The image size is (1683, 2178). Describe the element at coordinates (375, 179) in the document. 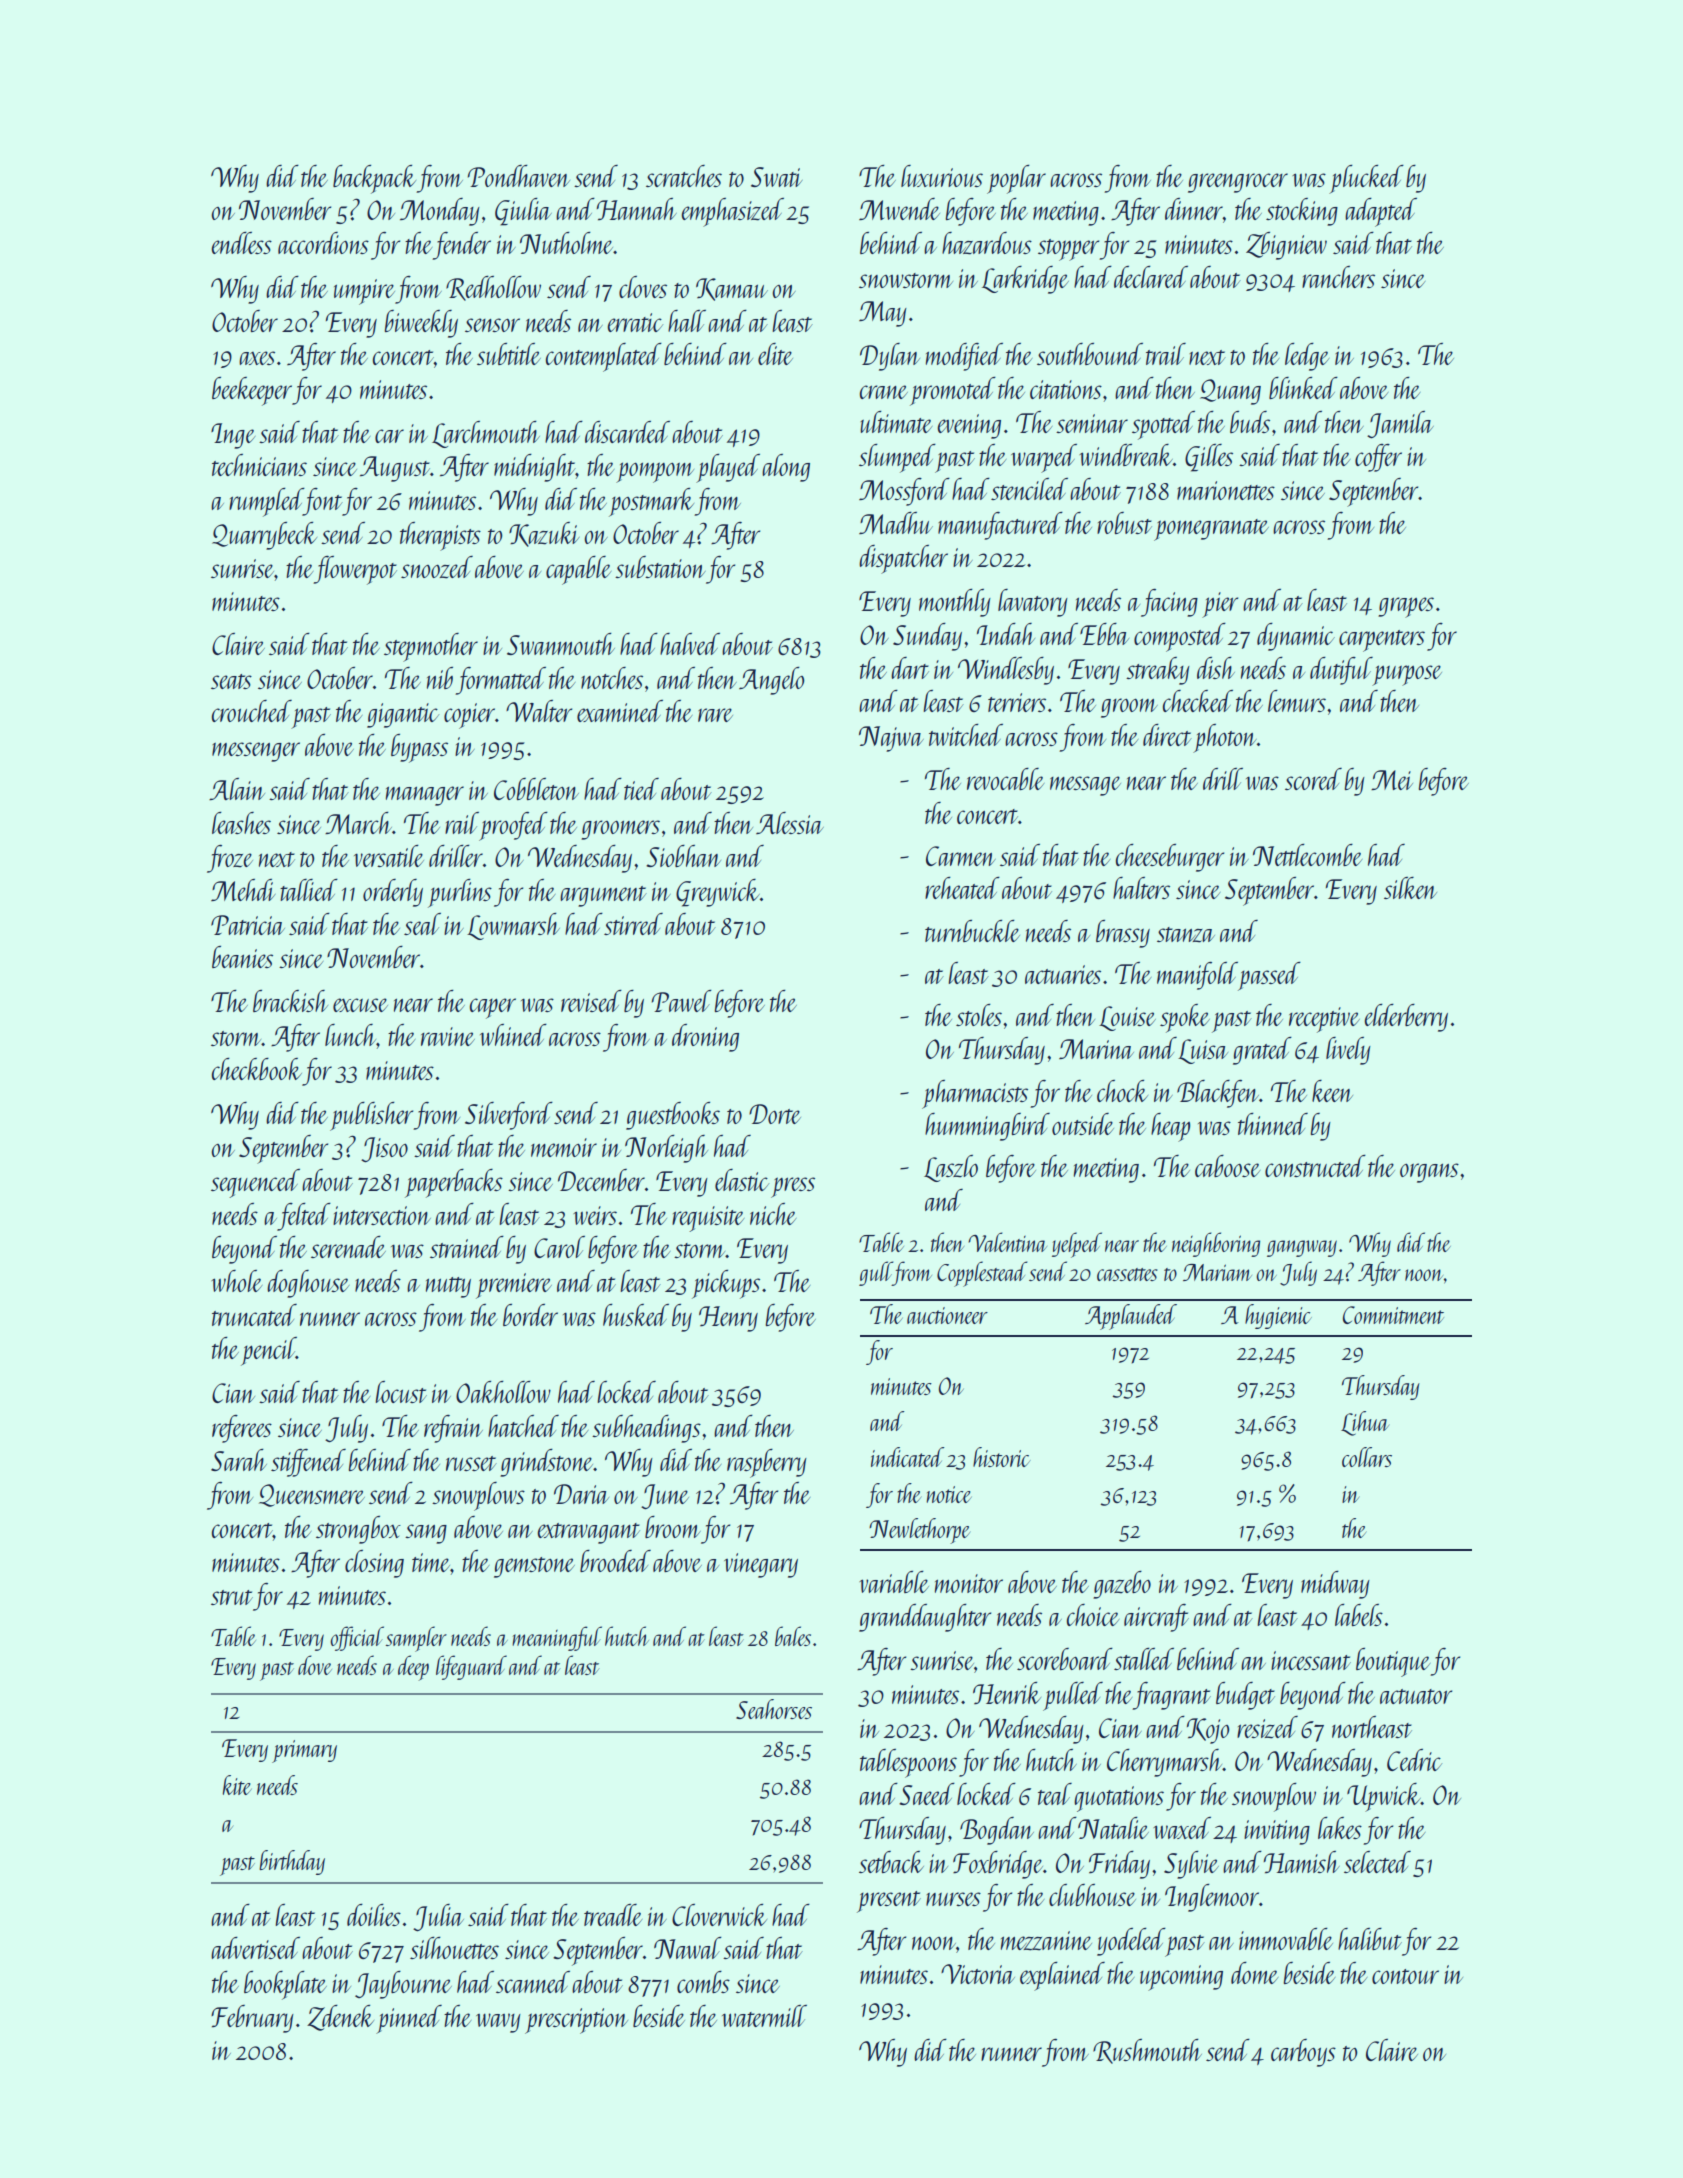

I see `backpack` at that location.
